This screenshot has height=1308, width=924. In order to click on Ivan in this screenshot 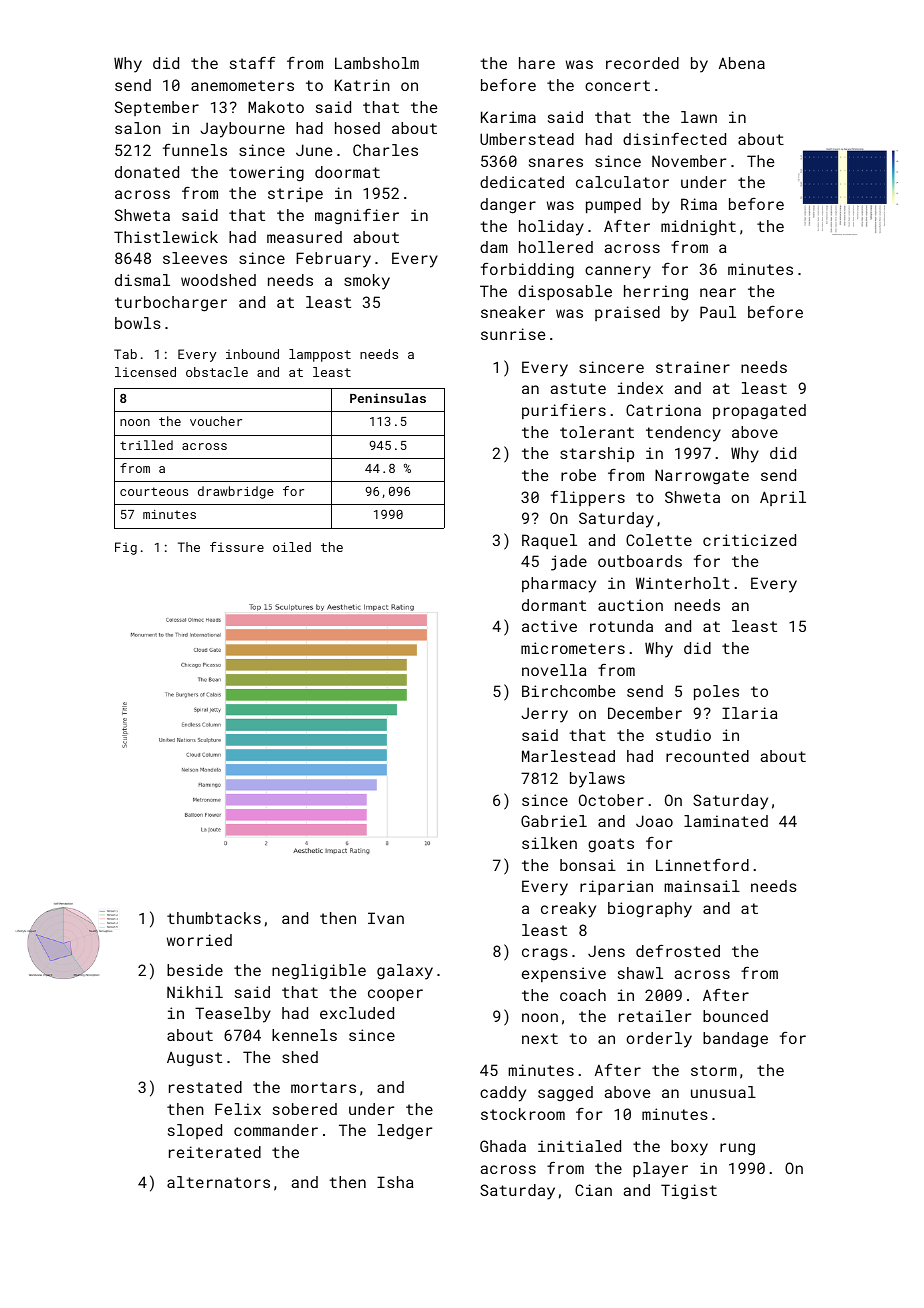, I will do `click(386, 918)`.
